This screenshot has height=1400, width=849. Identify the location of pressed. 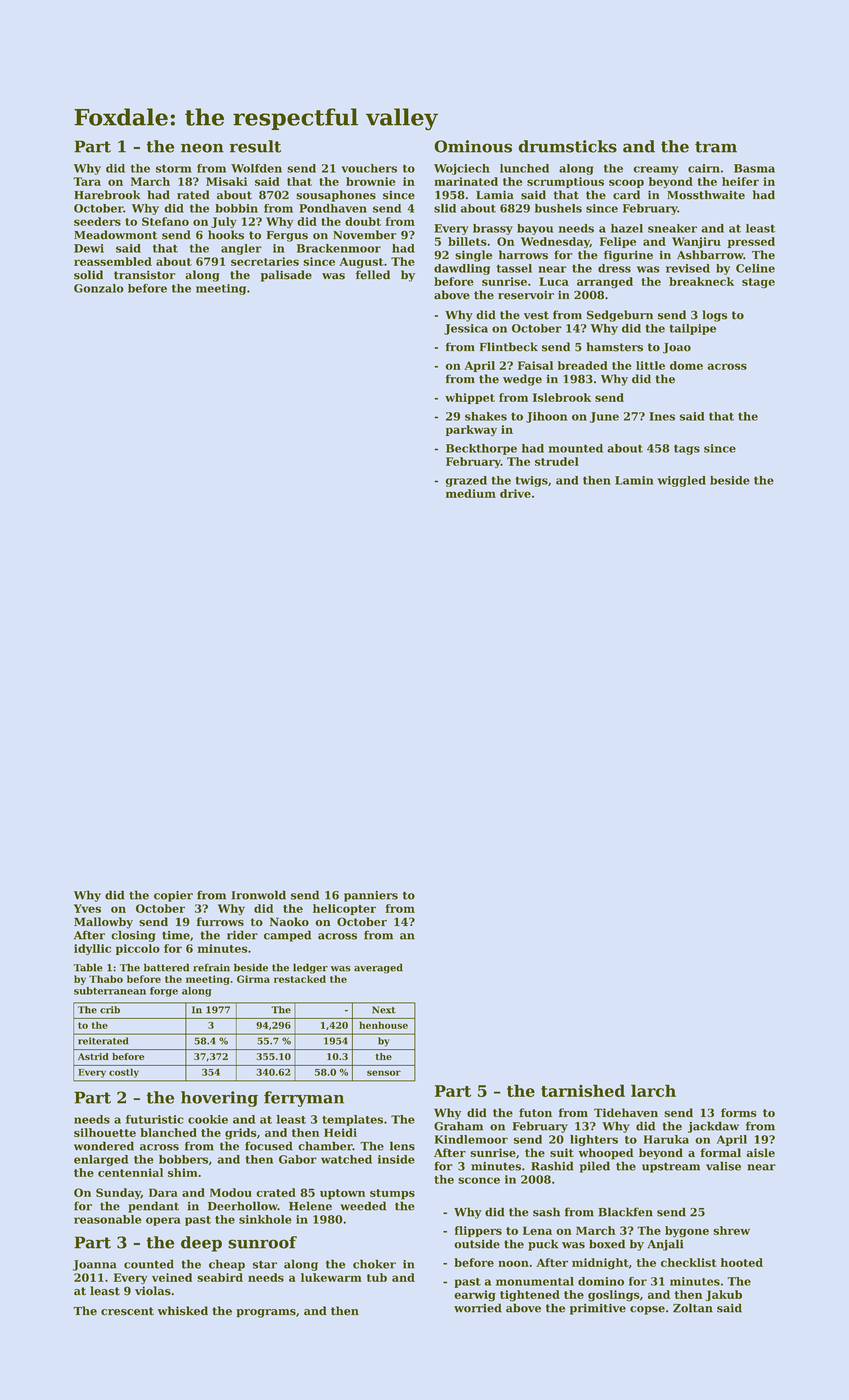
(751, 242).
